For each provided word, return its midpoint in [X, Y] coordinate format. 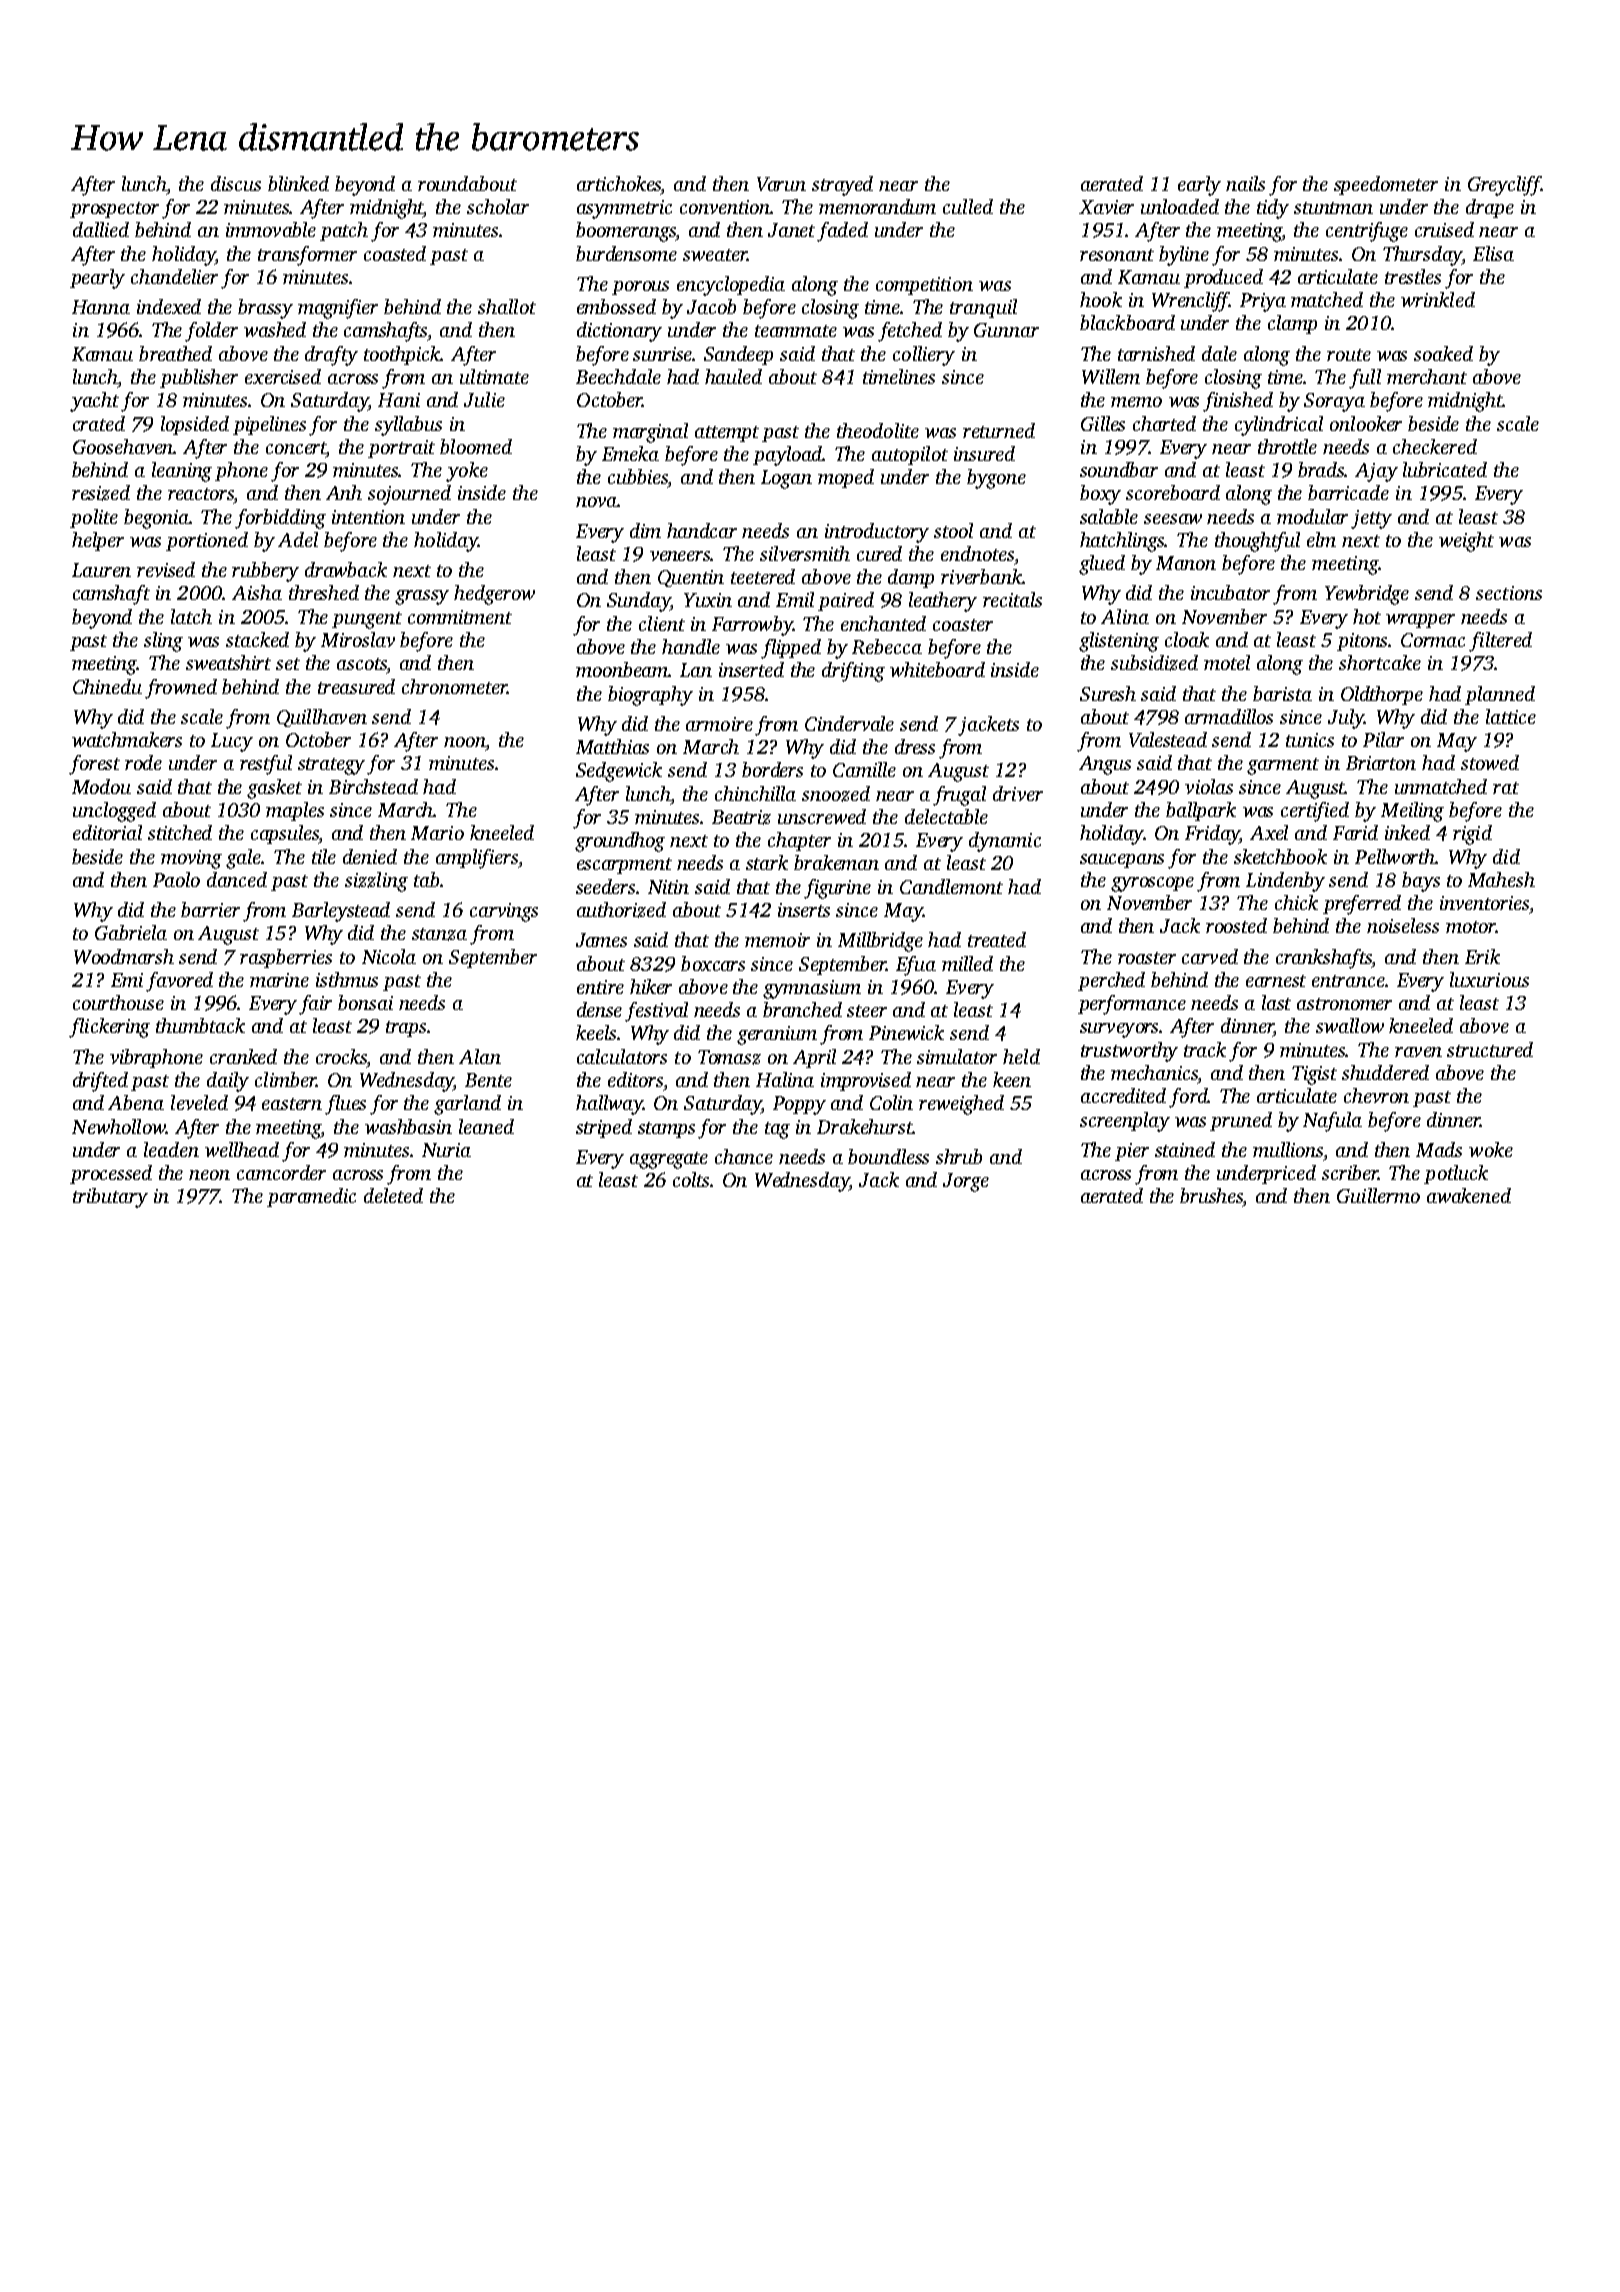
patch [344, 231]
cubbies [638, 478]
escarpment [624, 866]
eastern [292, 1104]
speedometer [1386, 185]
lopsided [195, 425]
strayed [842, 186]
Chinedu [107, 686]
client [662, 623]
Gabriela [131, 932]
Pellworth [1395, 856]
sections [1509, 593]
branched [802, 1009]
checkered [1435, 446]
